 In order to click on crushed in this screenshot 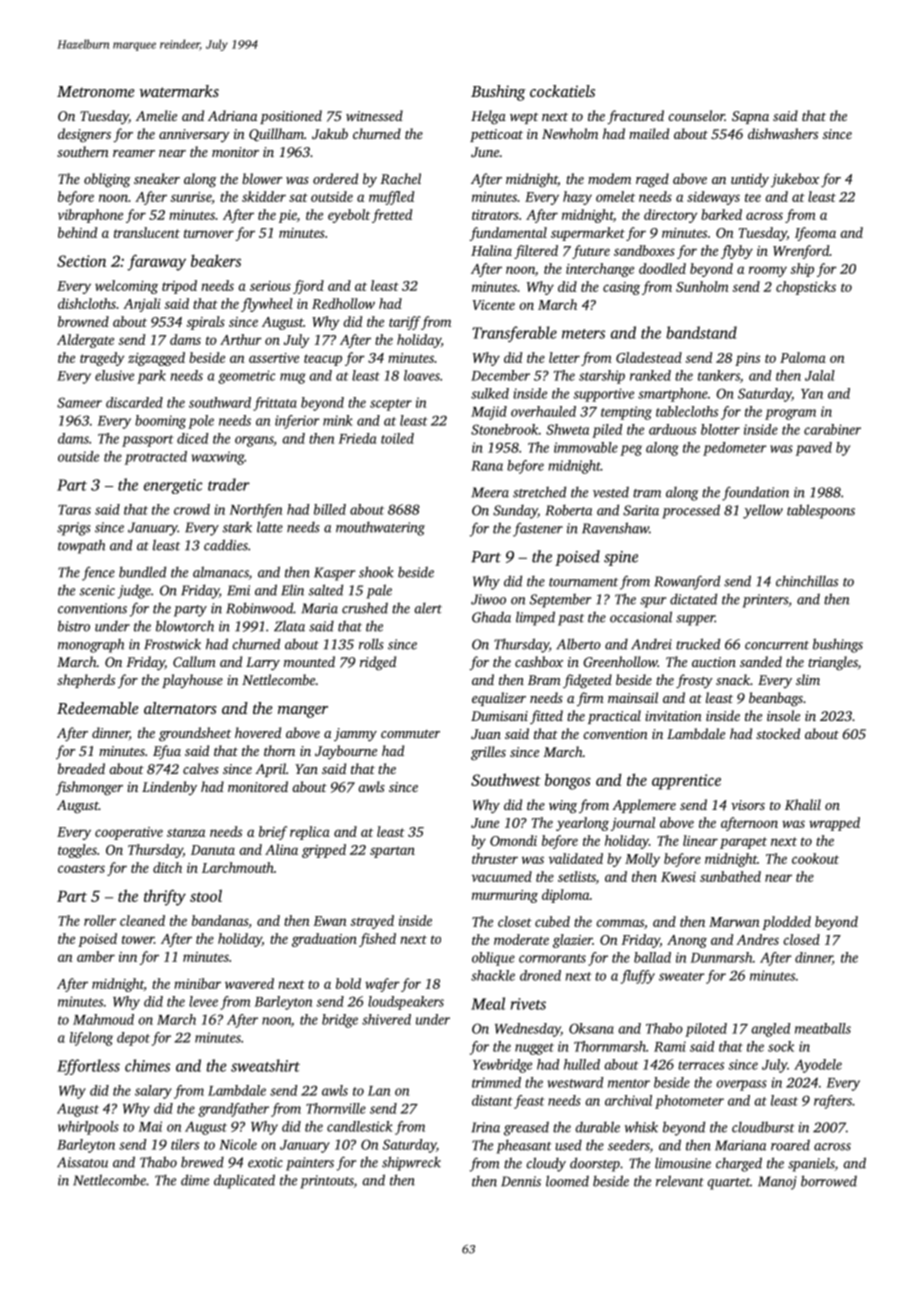, I will do `click(365, 608)`.
